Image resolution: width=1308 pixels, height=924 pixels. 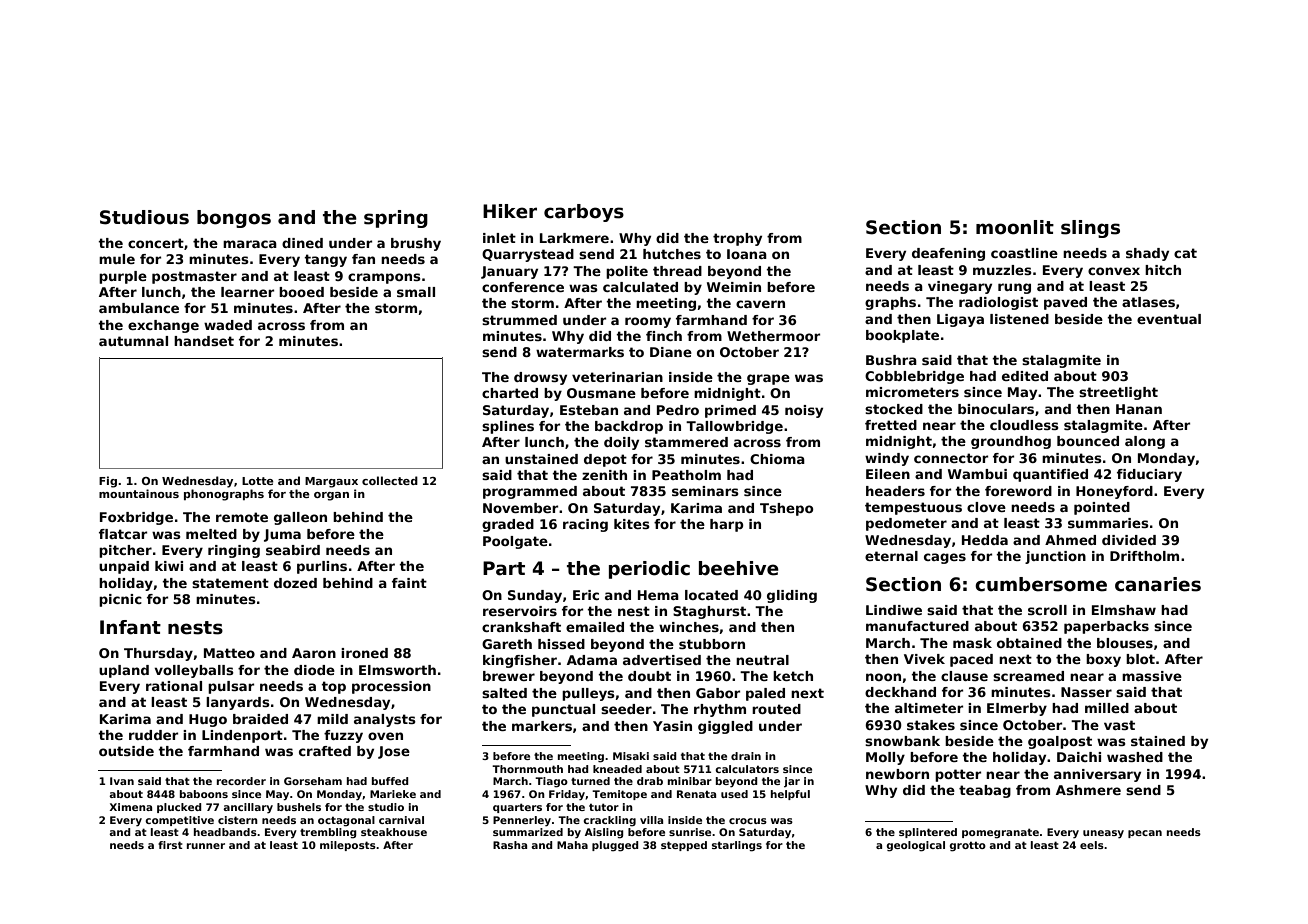 What do you see at coordinates (230, 583) in the screenshot?
I see `statement` at bounding box center [230, 583].
